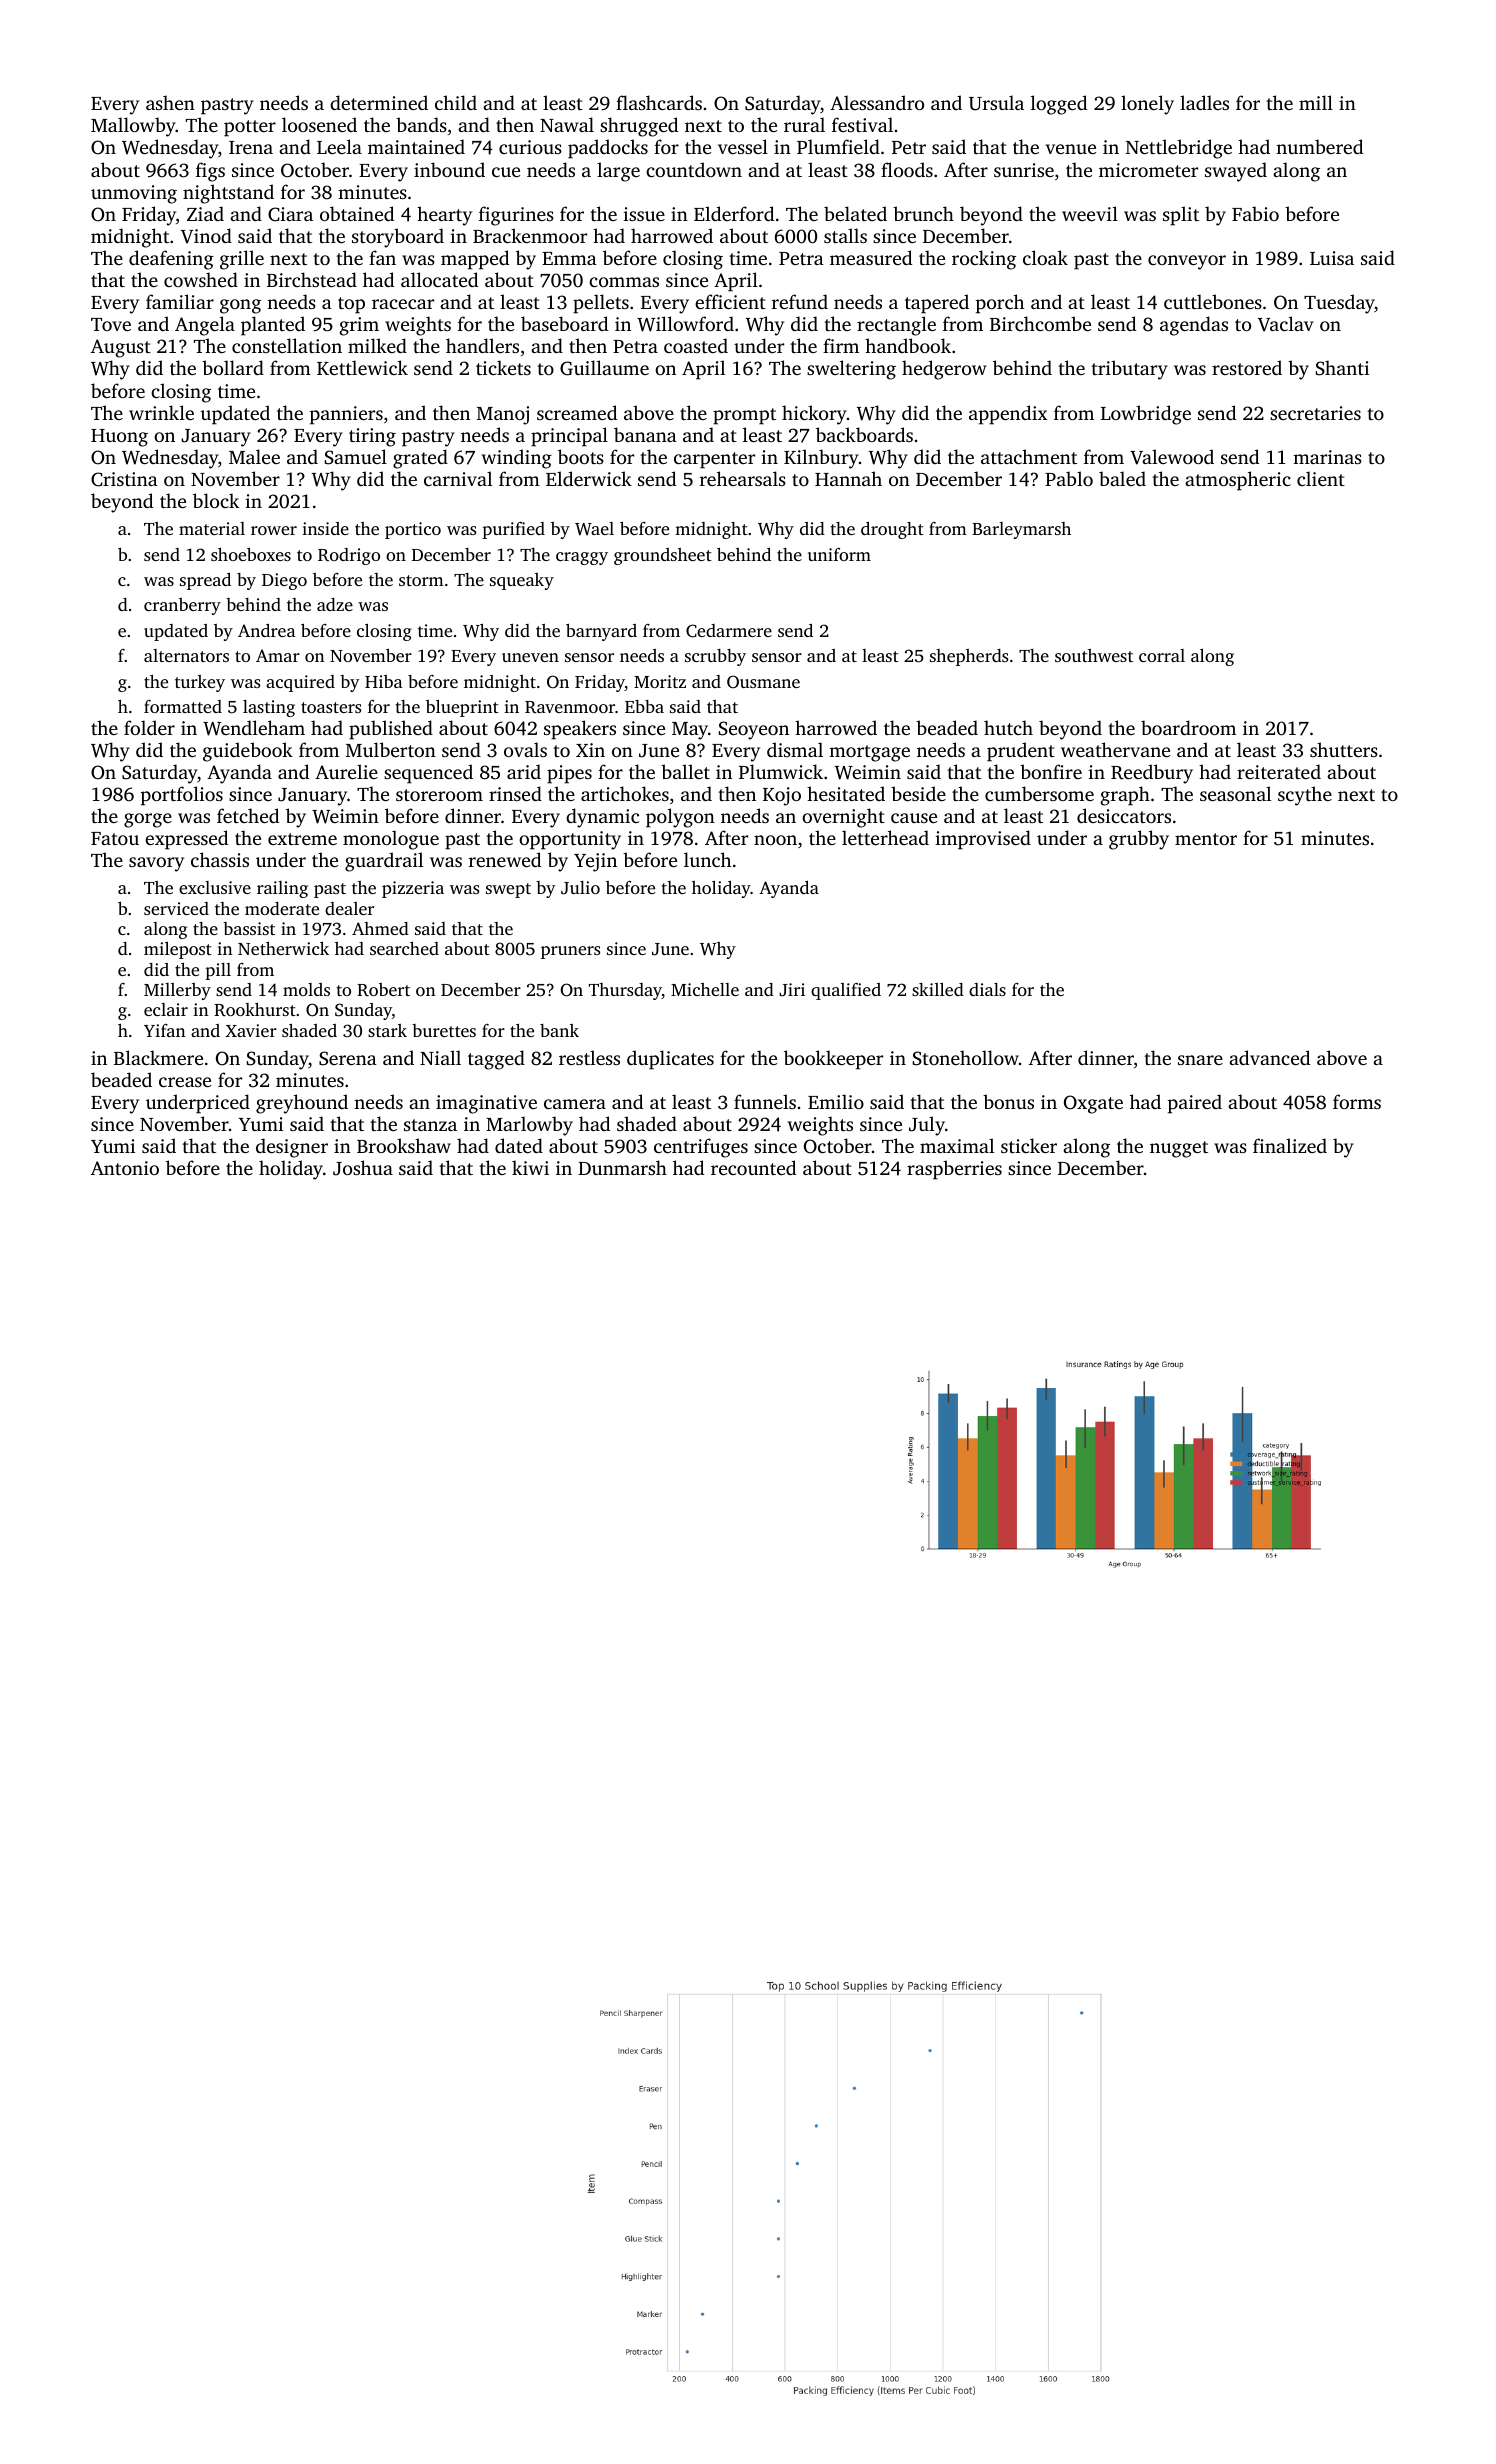 This screenshot has height=2464, width=1496. What do you see at coordinates (439, 795) in the screenshot?
I see `storeroom` at bounding box center [439, 795].
